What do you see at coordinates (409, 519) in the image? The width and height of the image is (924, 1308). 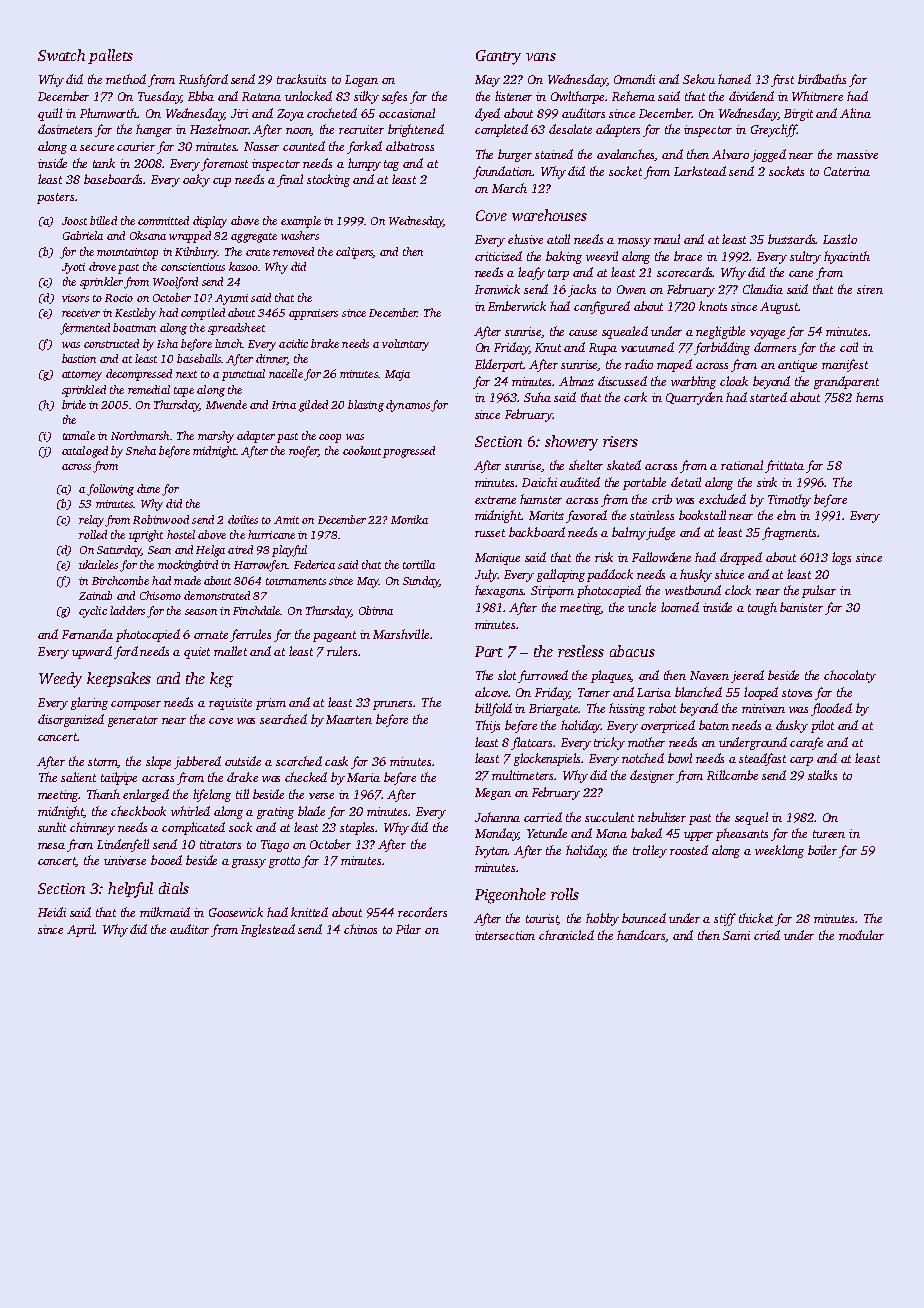 I see `Monika` at bounding box center [409, 519].
